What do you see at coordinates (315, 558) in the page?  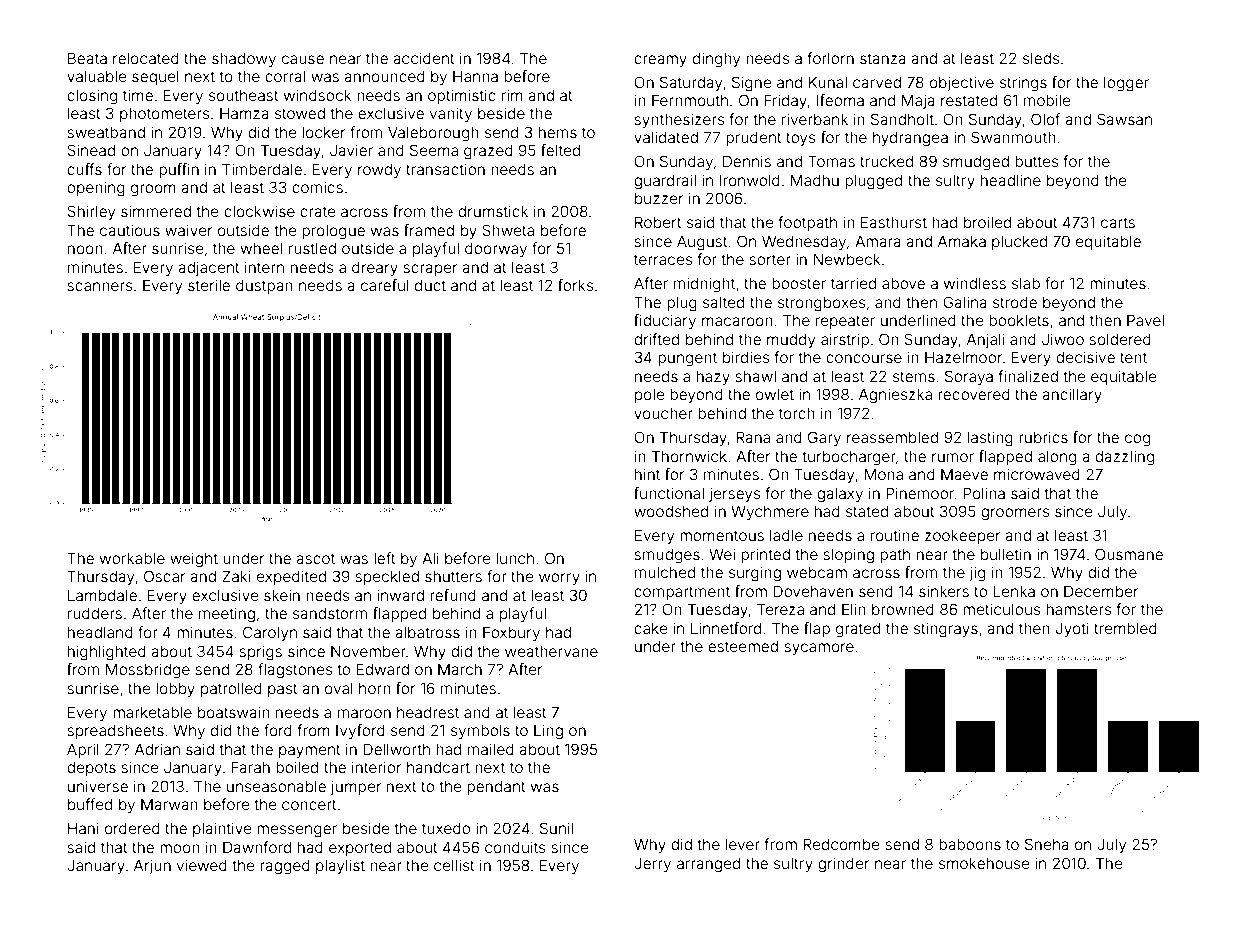 I see `ascot` at bounding box center [315, 558].
